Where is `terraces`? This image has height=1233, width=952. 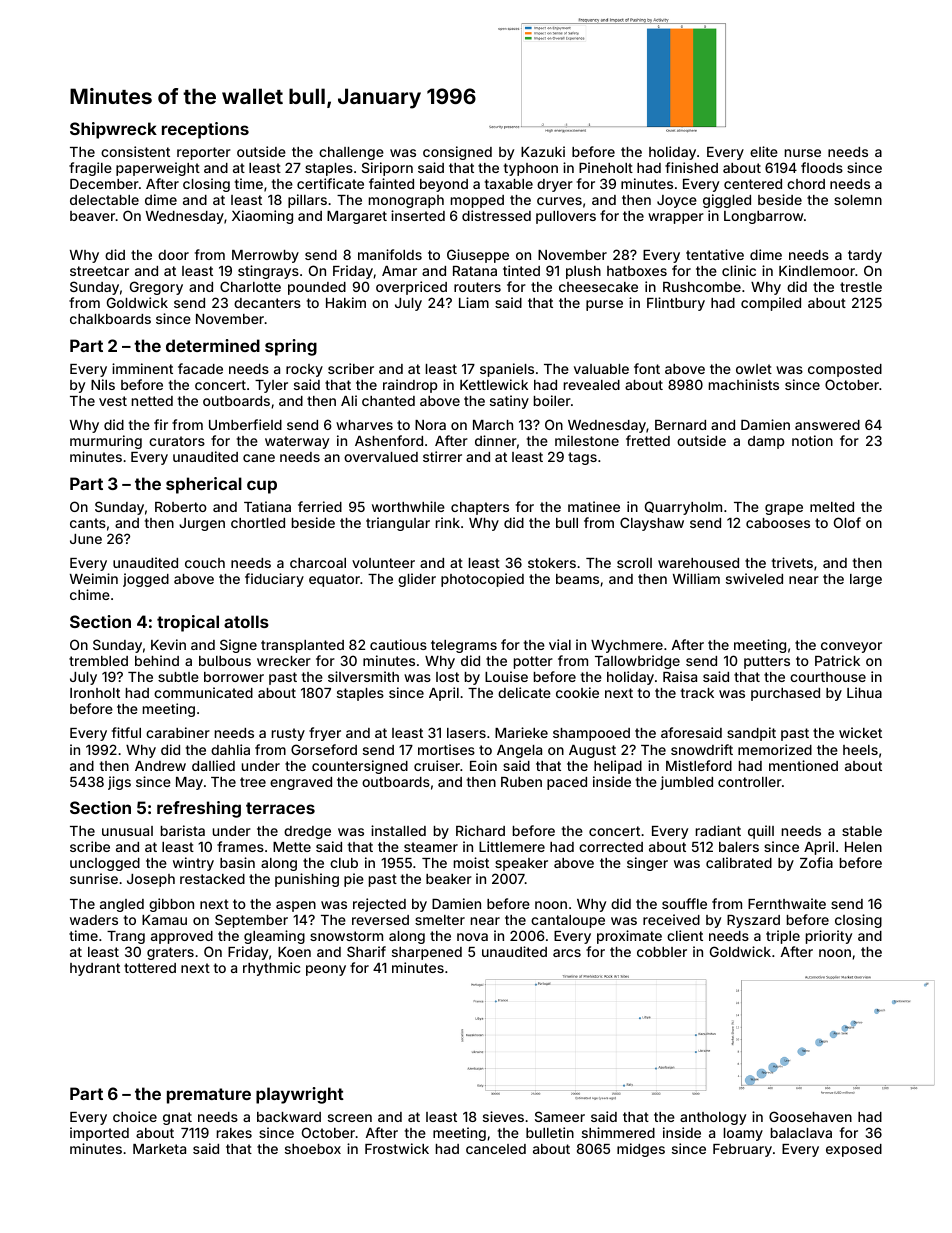
terraces is located at coordinates (280, 808).
